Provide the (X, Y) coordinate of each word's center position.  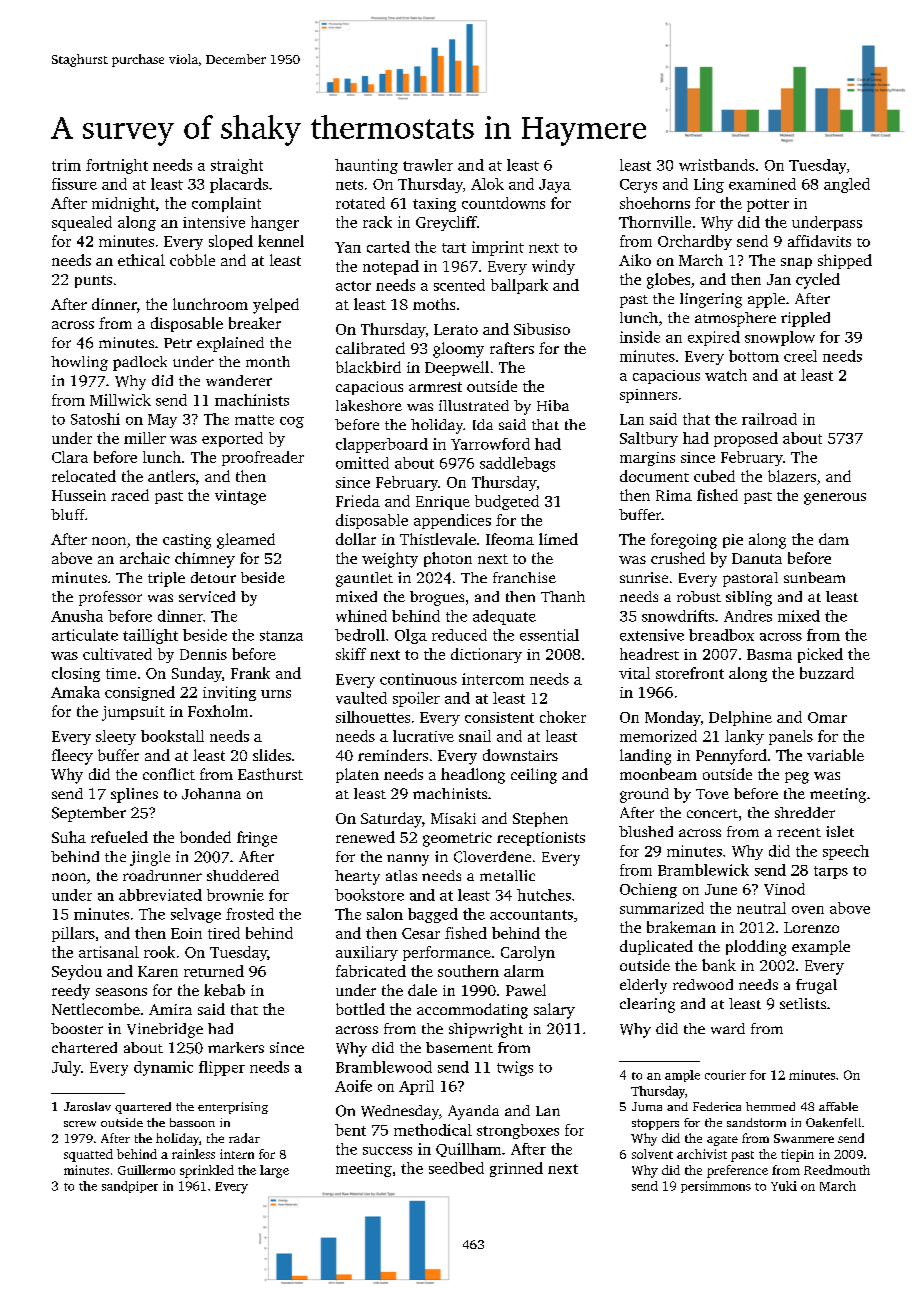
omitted (362, 463)
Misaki (453, 818)
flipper (222, 1068)
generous (835, 499)
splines (134, 795)
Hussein (79, 495)
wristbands (717, 165)
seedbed (456, 1168)
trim (66, 165)
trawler (428, 165)
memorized (658, 736)
